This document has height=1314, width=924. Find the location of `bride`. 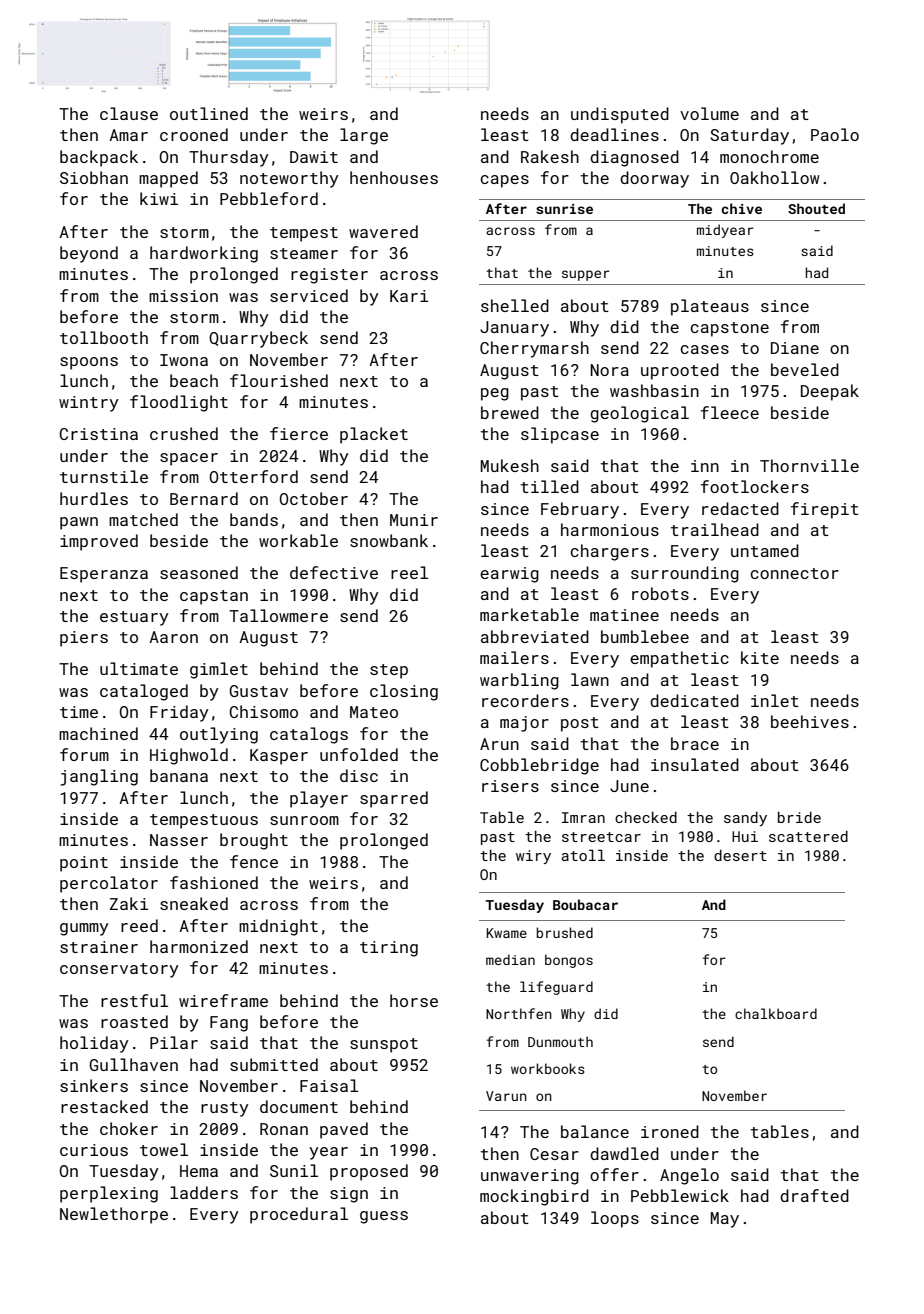

bride is located at coordinates (799, 817).
